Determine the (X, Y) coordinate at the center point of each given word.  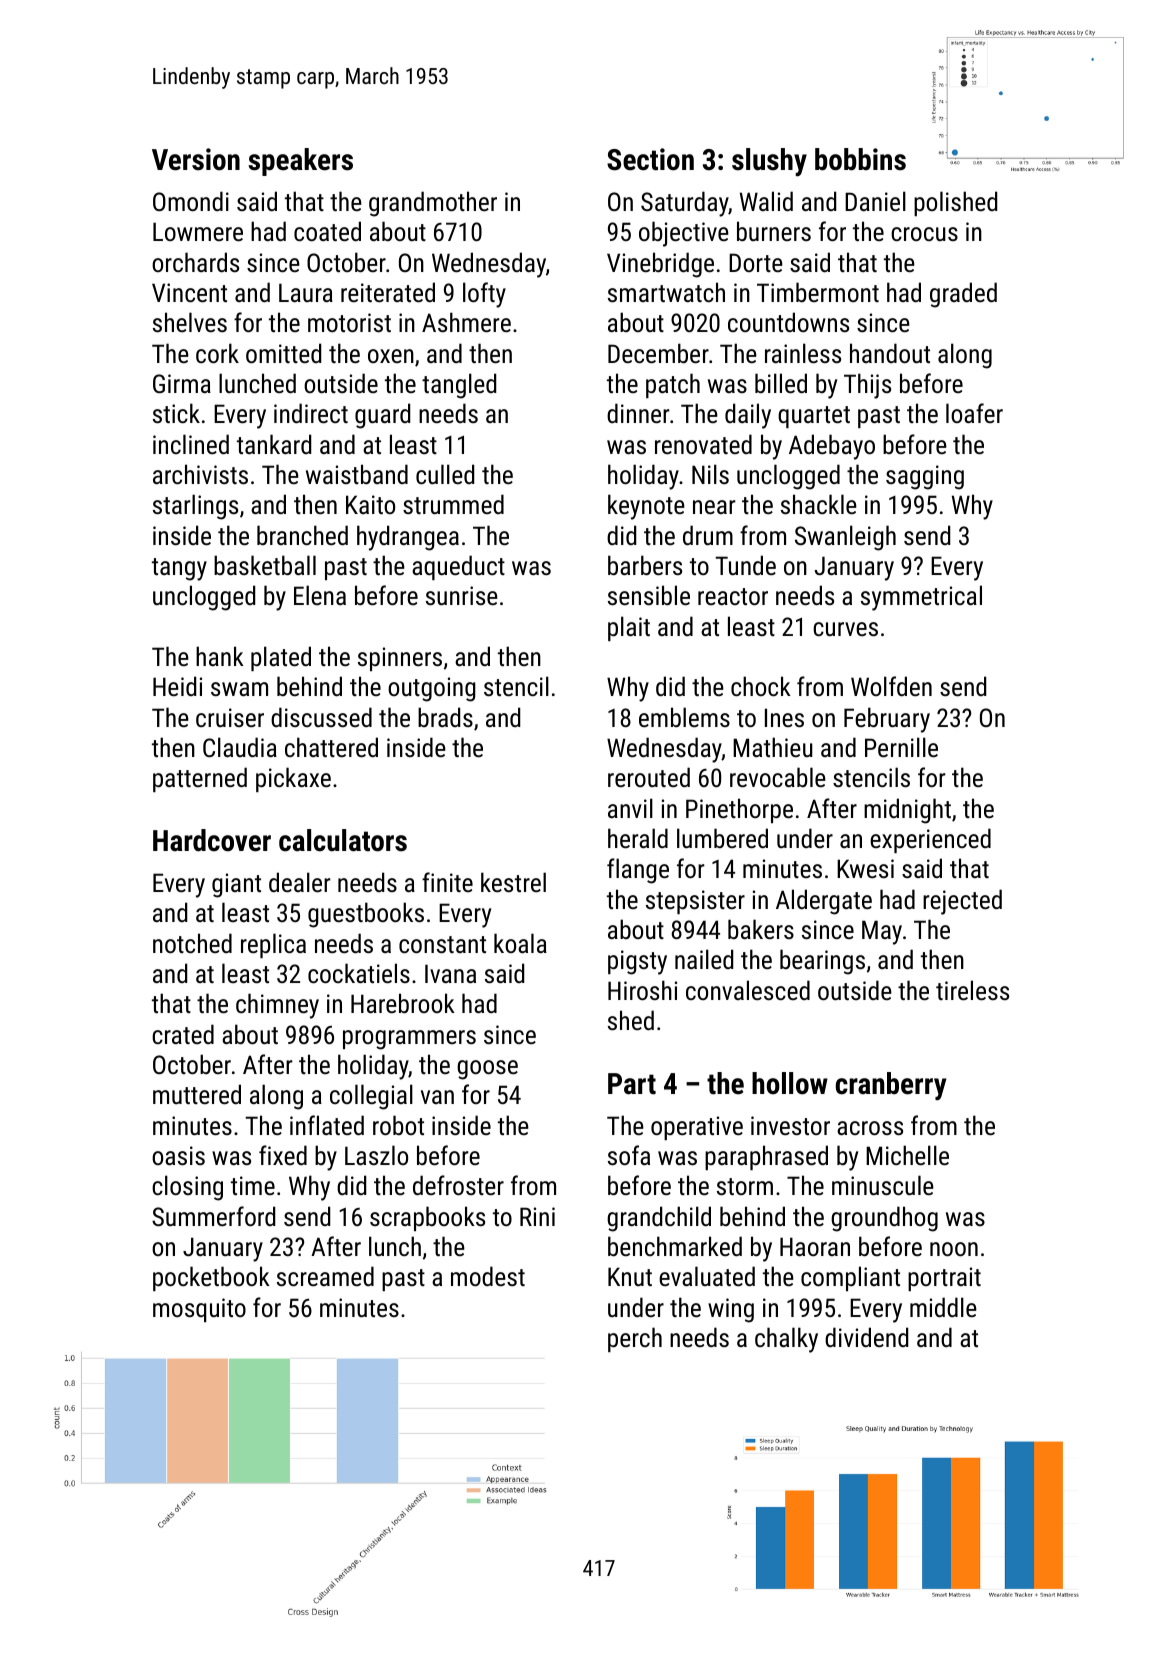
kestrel (513, 882)
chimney (277, 1006)
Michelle (907, 1155)
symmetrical (921, 598)
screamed (325, 1276)
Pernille (901, 747)
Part (632, 1084)
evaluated (707, 1276)
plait (629, 628)
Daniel (875, 201)
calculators (343, 840)
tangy (179, 569)
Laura (306, 292)
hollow (790, 1083)
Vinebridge (660, 265)
